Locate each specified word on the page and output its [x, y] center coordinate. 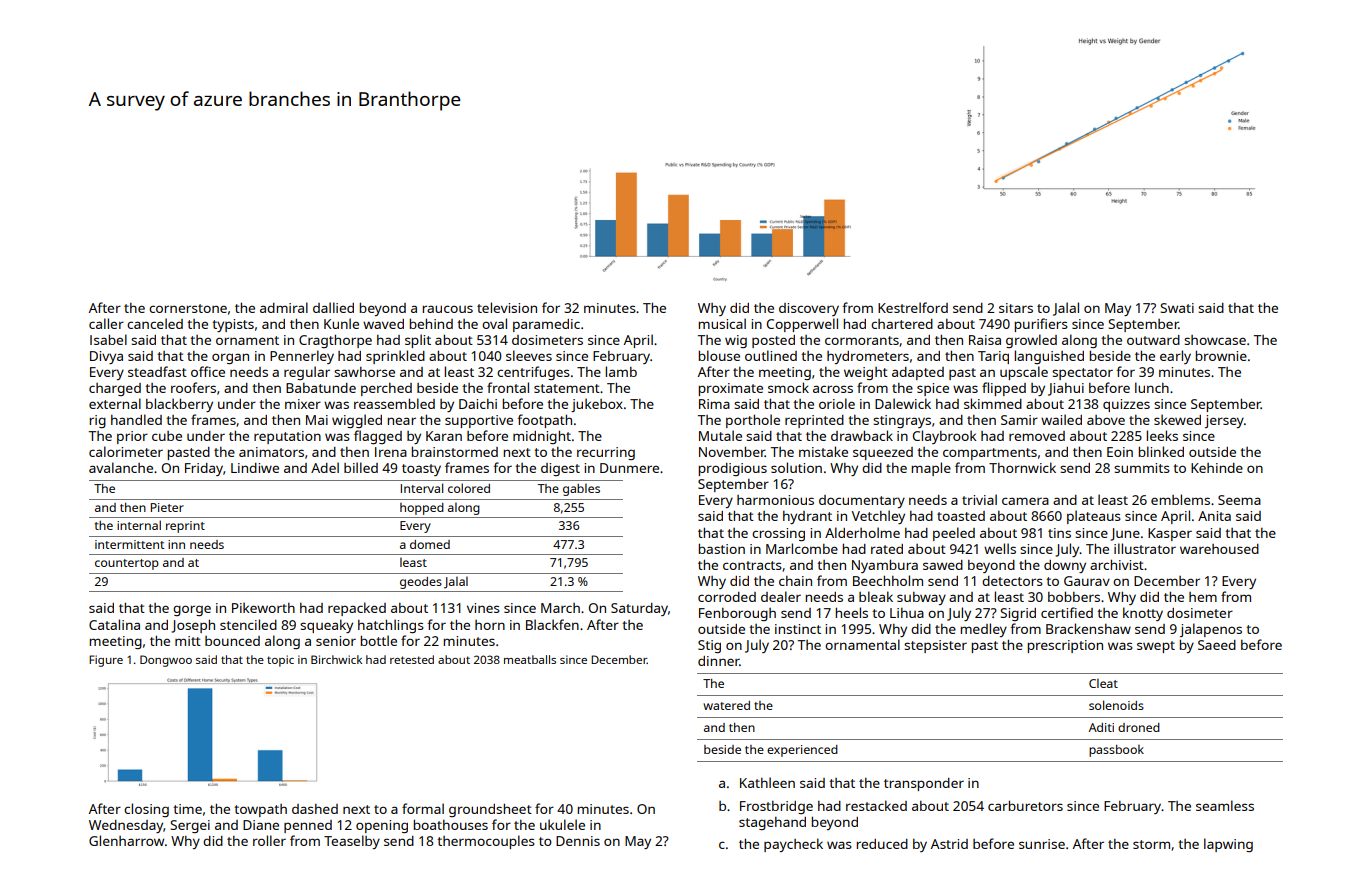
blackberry [179, 405]
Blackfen [552, 624]
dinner [719, 661]
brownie [1221, 355]
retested [412, 659]
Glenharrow [126, 840]
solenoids [1116, 705]
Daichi [478, 404]
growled [1031, 341]
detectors [1012, 581]
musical [722, 323]
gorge [192, 610]
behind [431, 323]
